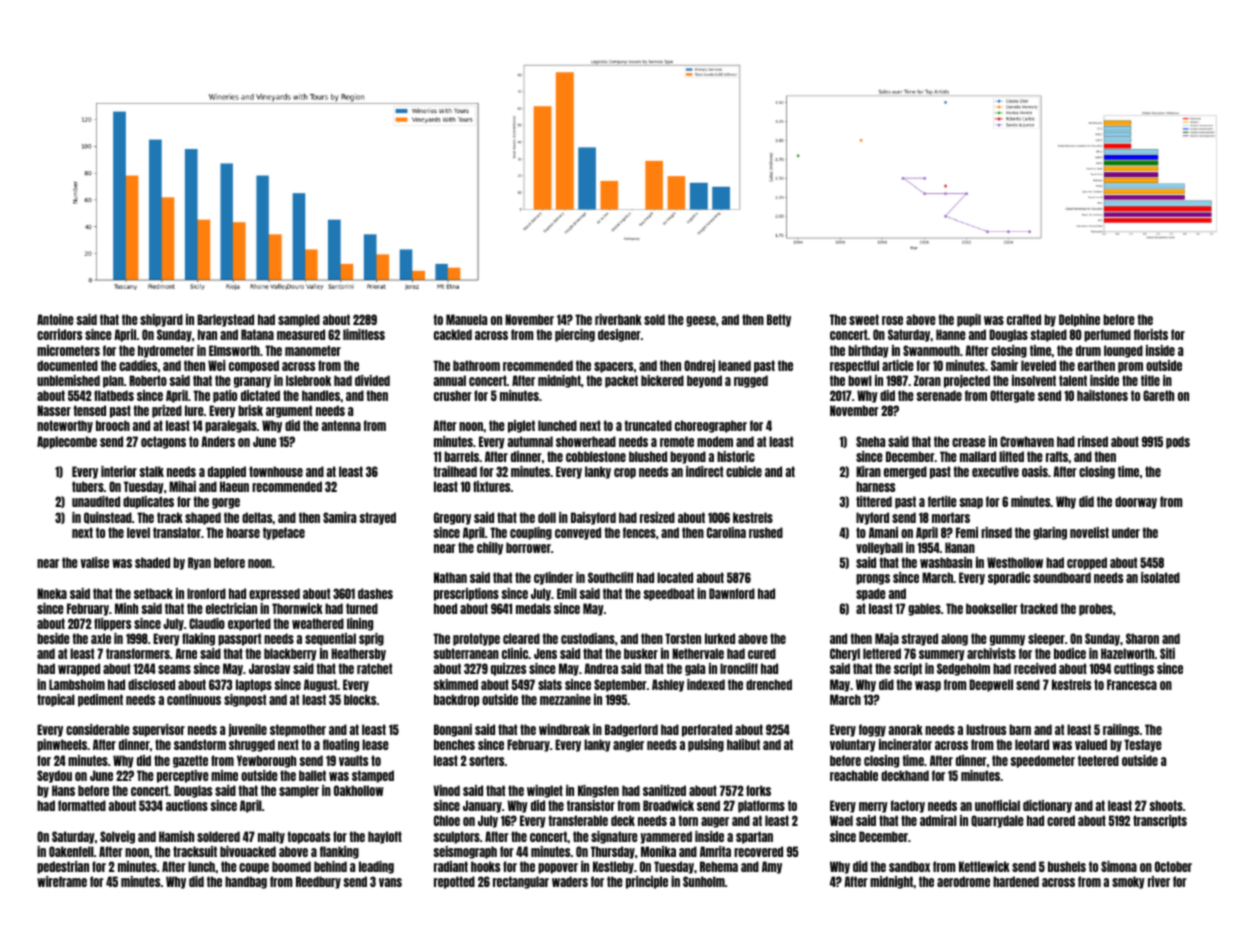  Describe the element at coordinates (1098, 760) in the page. I see `teetered` at that location.
